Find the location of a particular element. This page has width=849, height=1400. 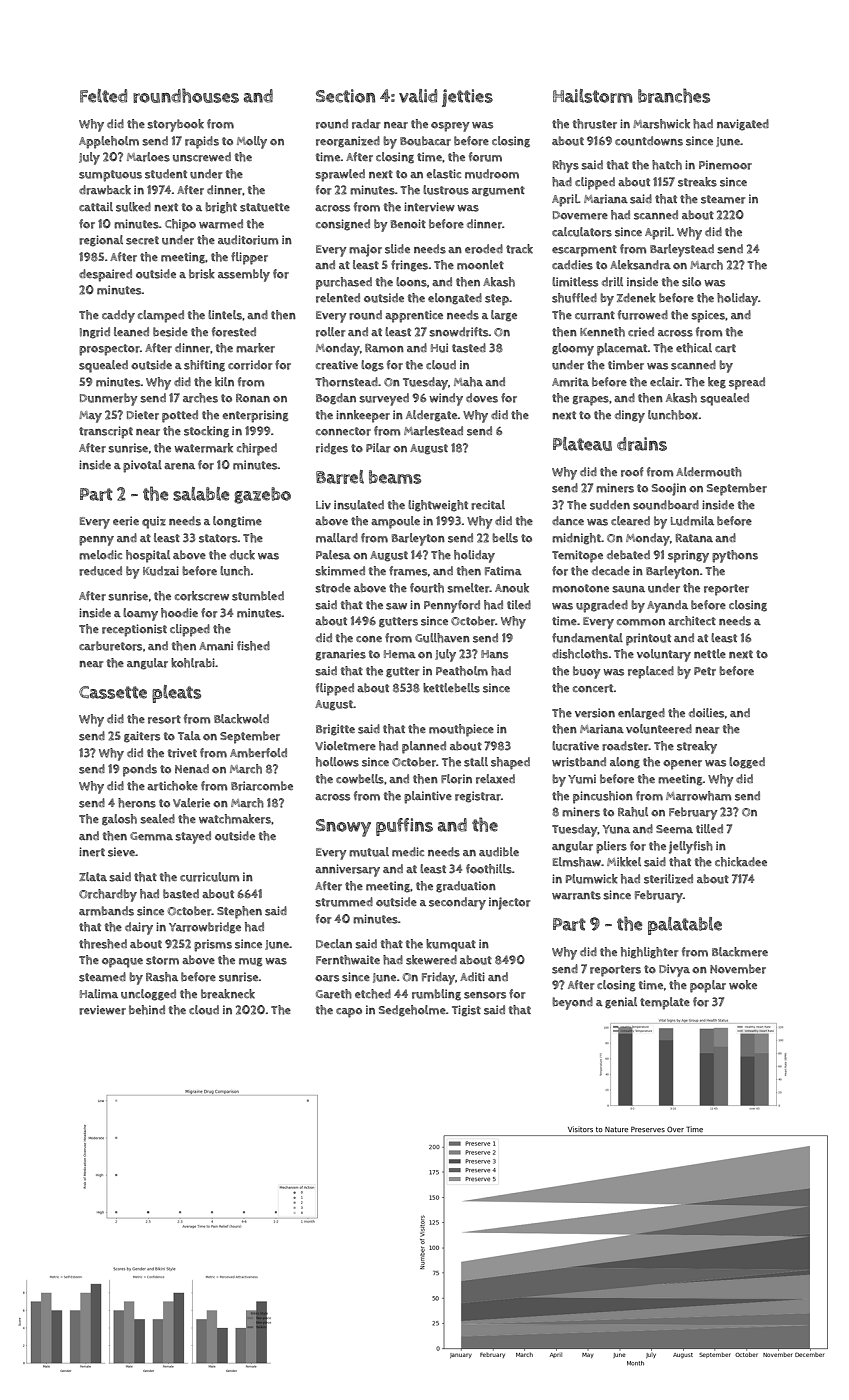

branches is located at coordinates (674, 95).
